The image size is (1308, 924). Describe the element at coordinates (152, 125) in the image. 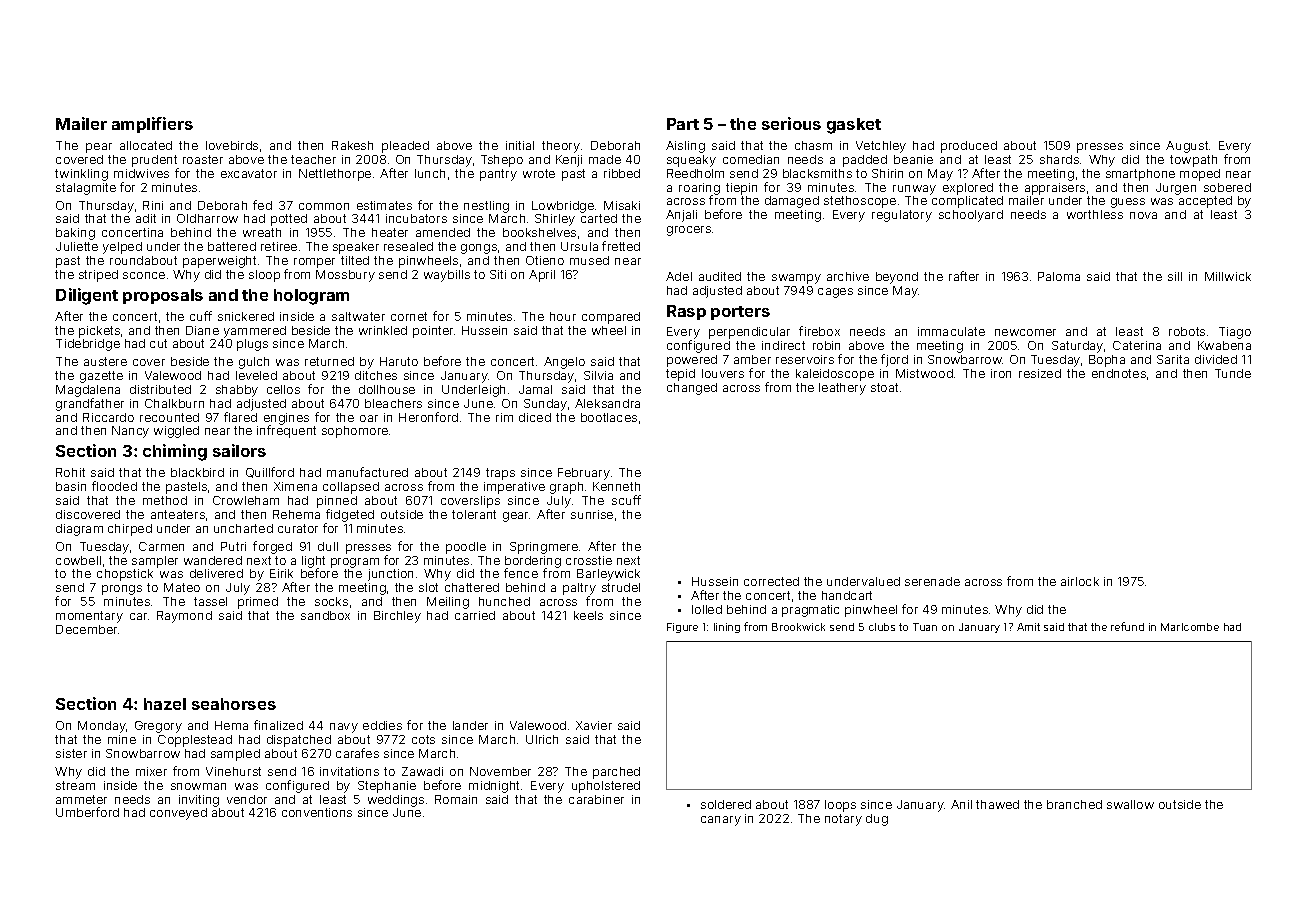

I see `amplifiers` at that location.
